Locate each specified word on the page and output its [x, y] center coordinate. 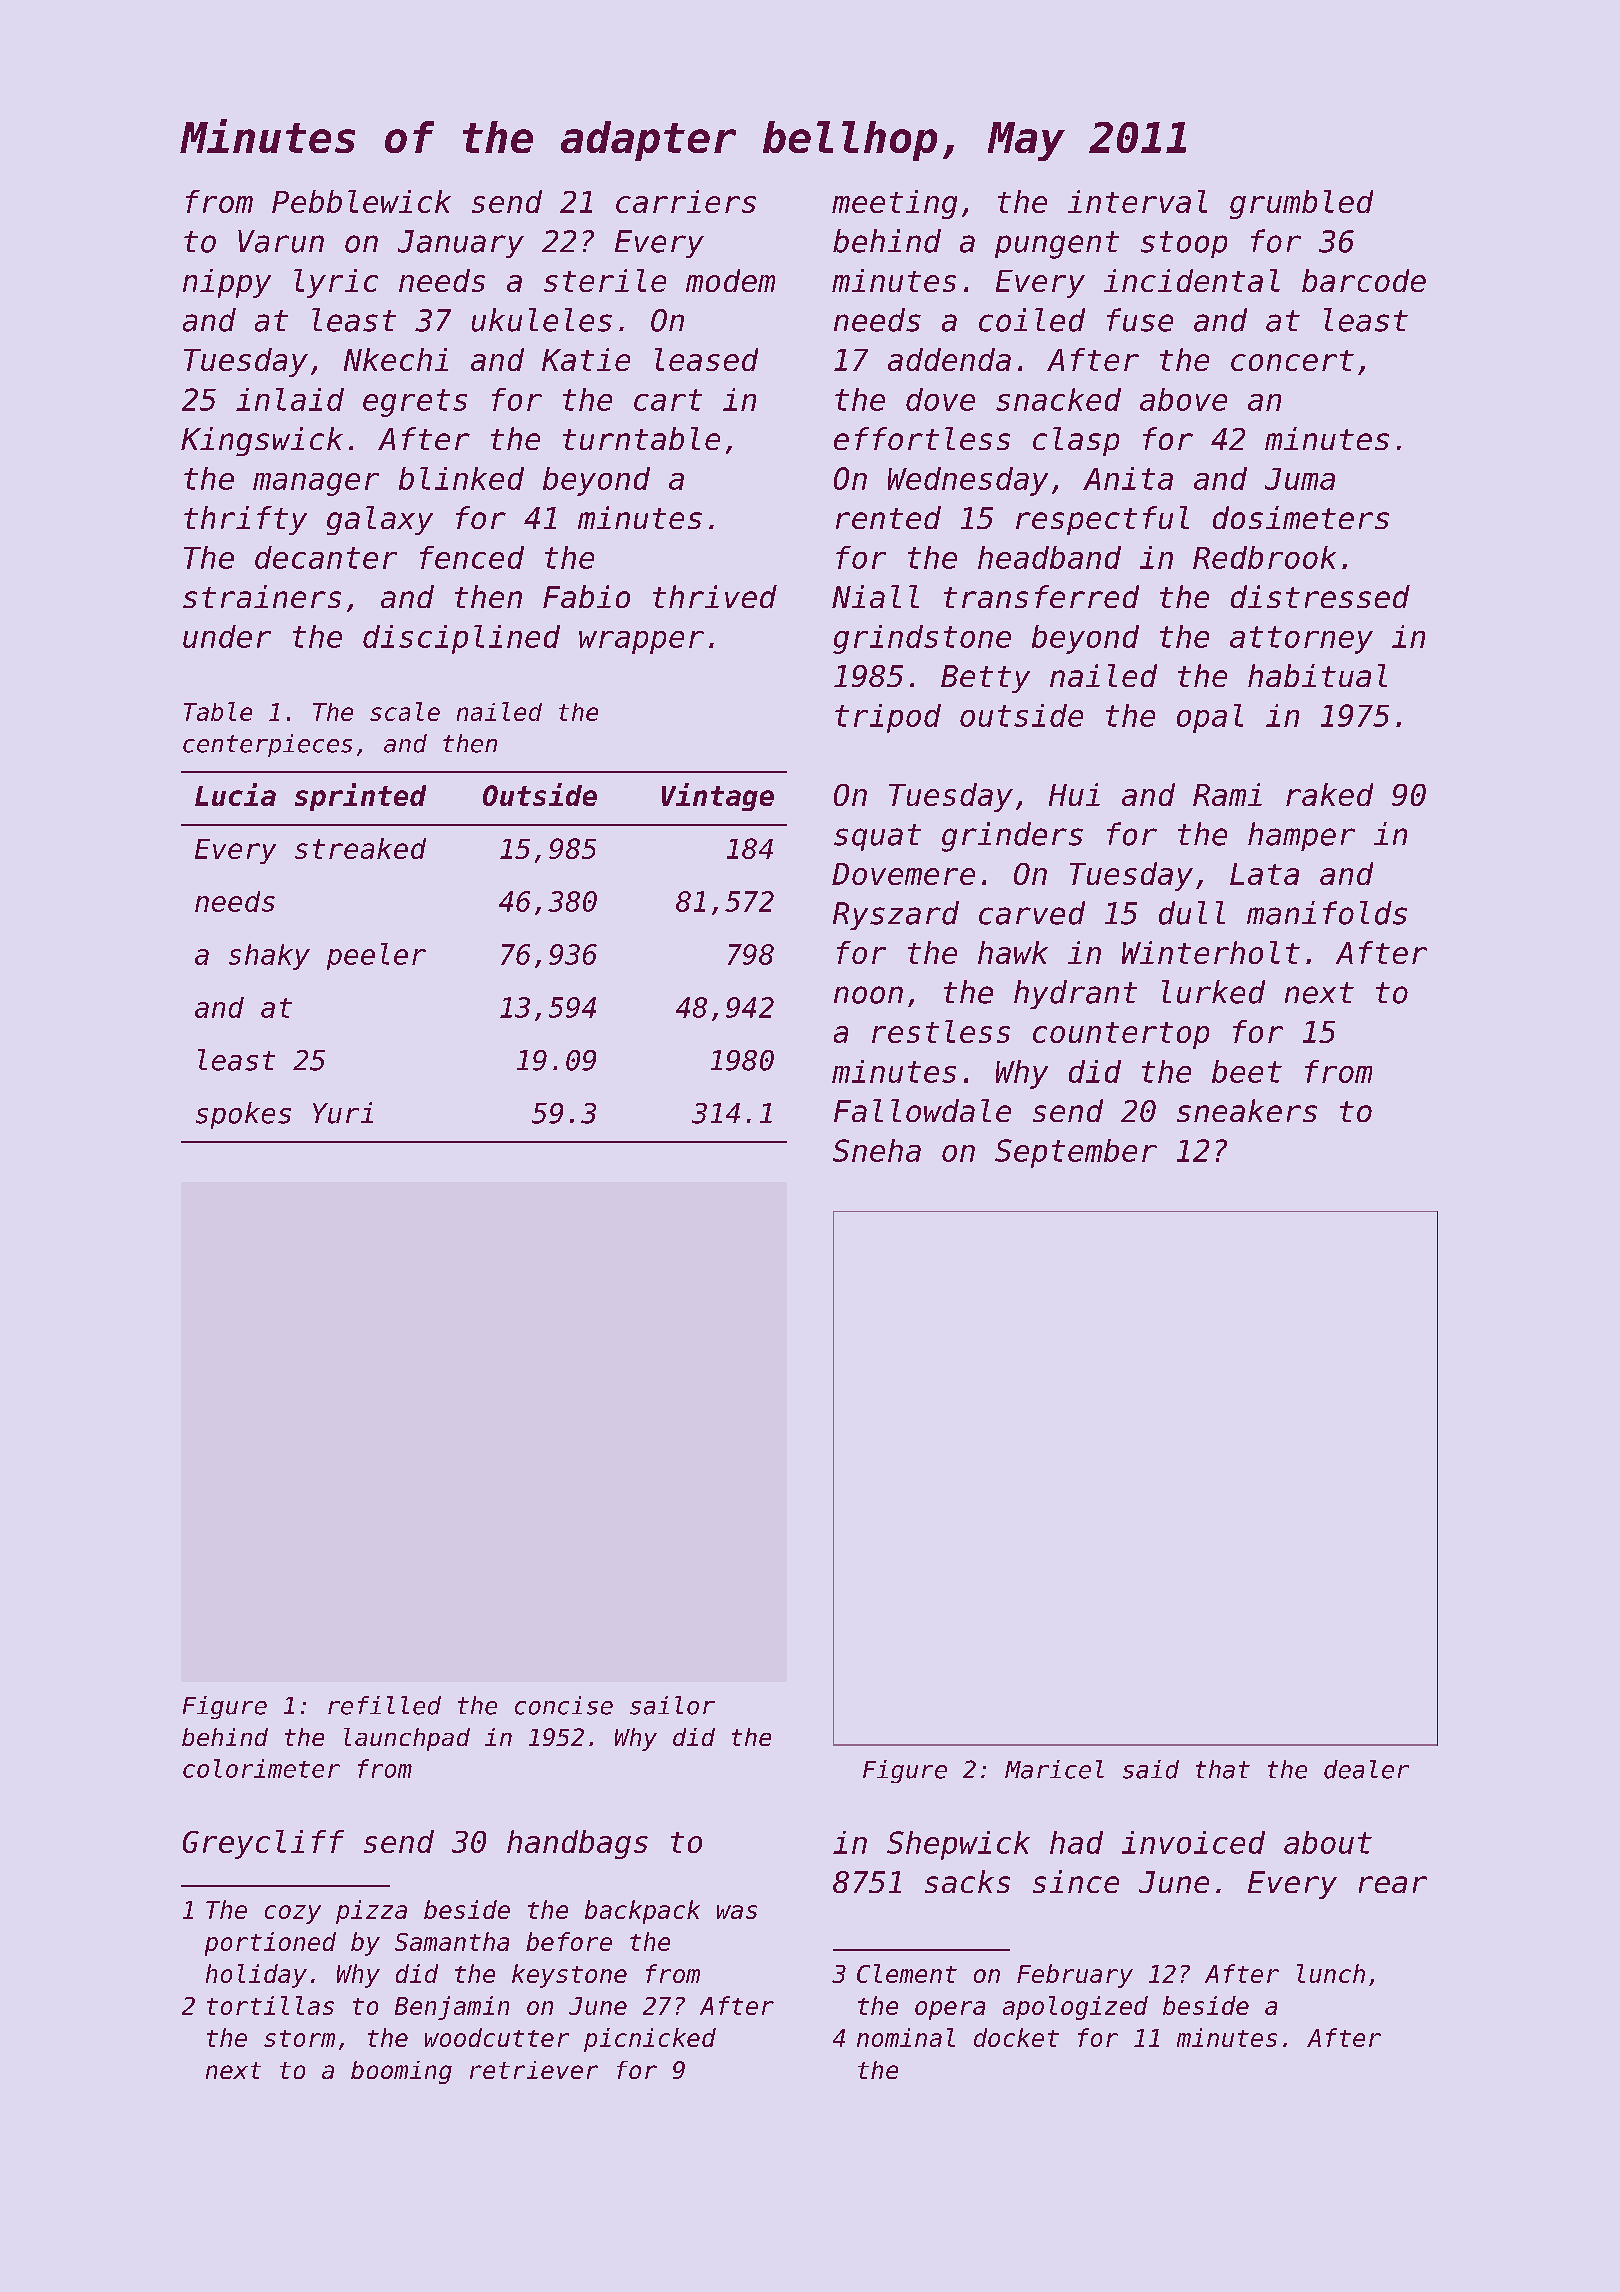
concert [1292, 360]
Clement [907, 1973]
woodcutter [497, 2037]
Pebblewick [361, 201]
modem [730, 280]
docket [1016, 2037]
